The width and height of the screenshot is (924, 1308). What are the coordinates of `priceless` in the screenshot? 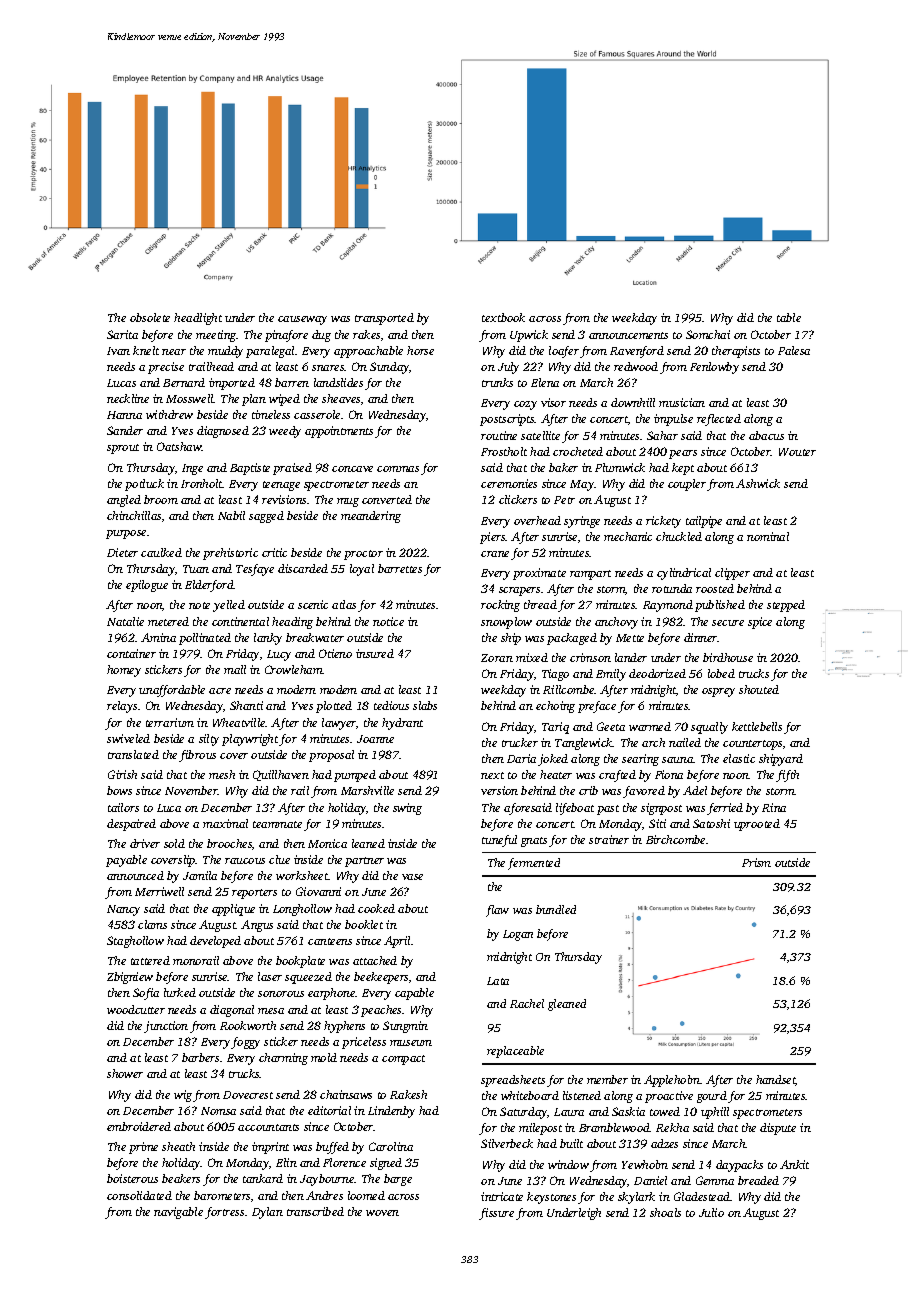 It's located at (364, 1043).
